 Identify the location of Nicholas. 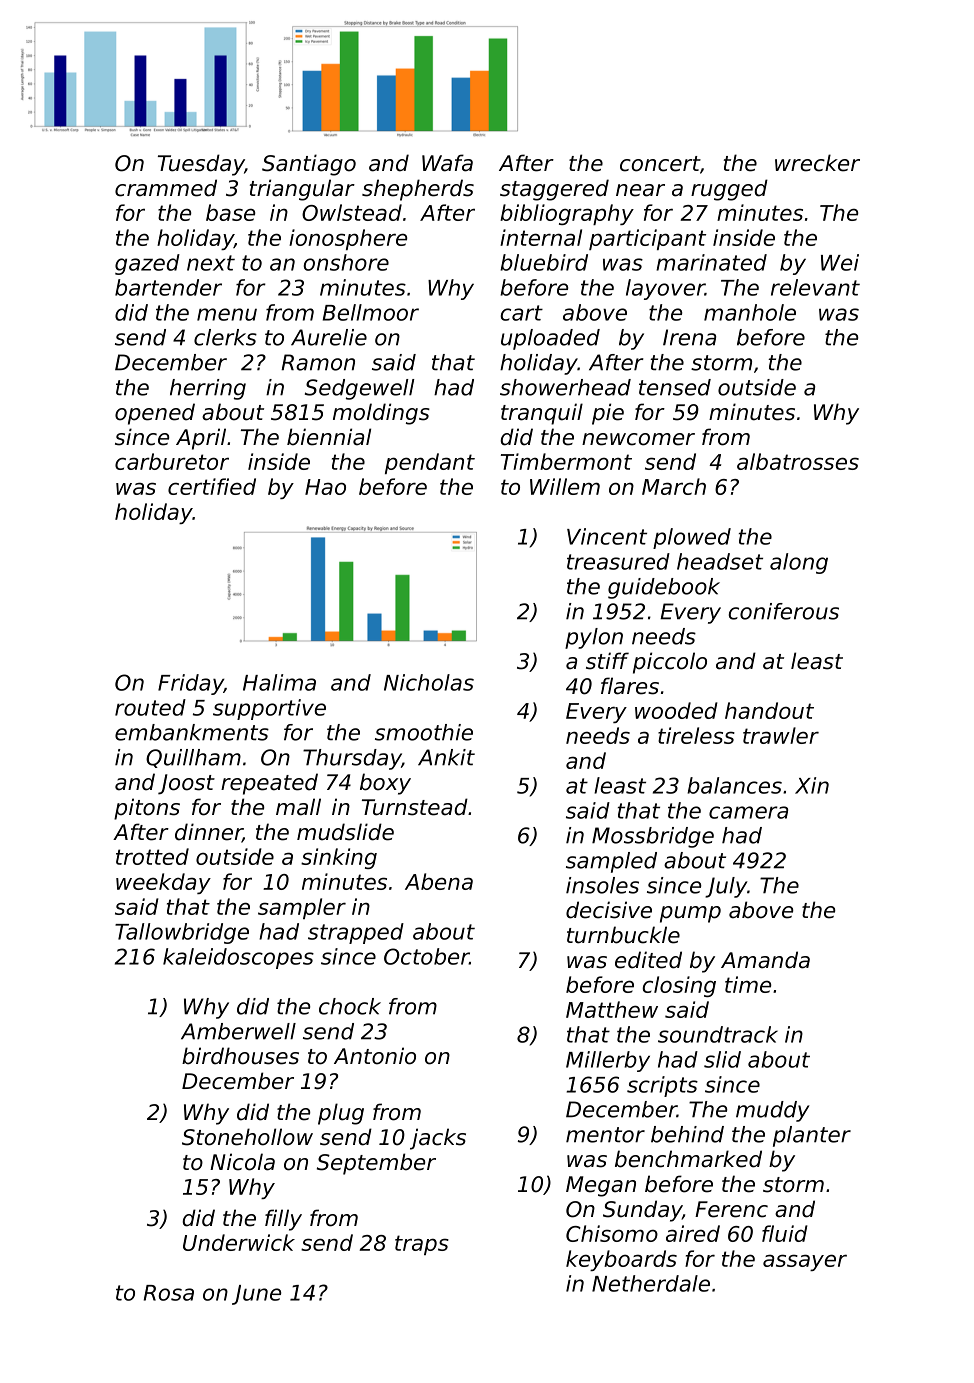
(429, 682).
